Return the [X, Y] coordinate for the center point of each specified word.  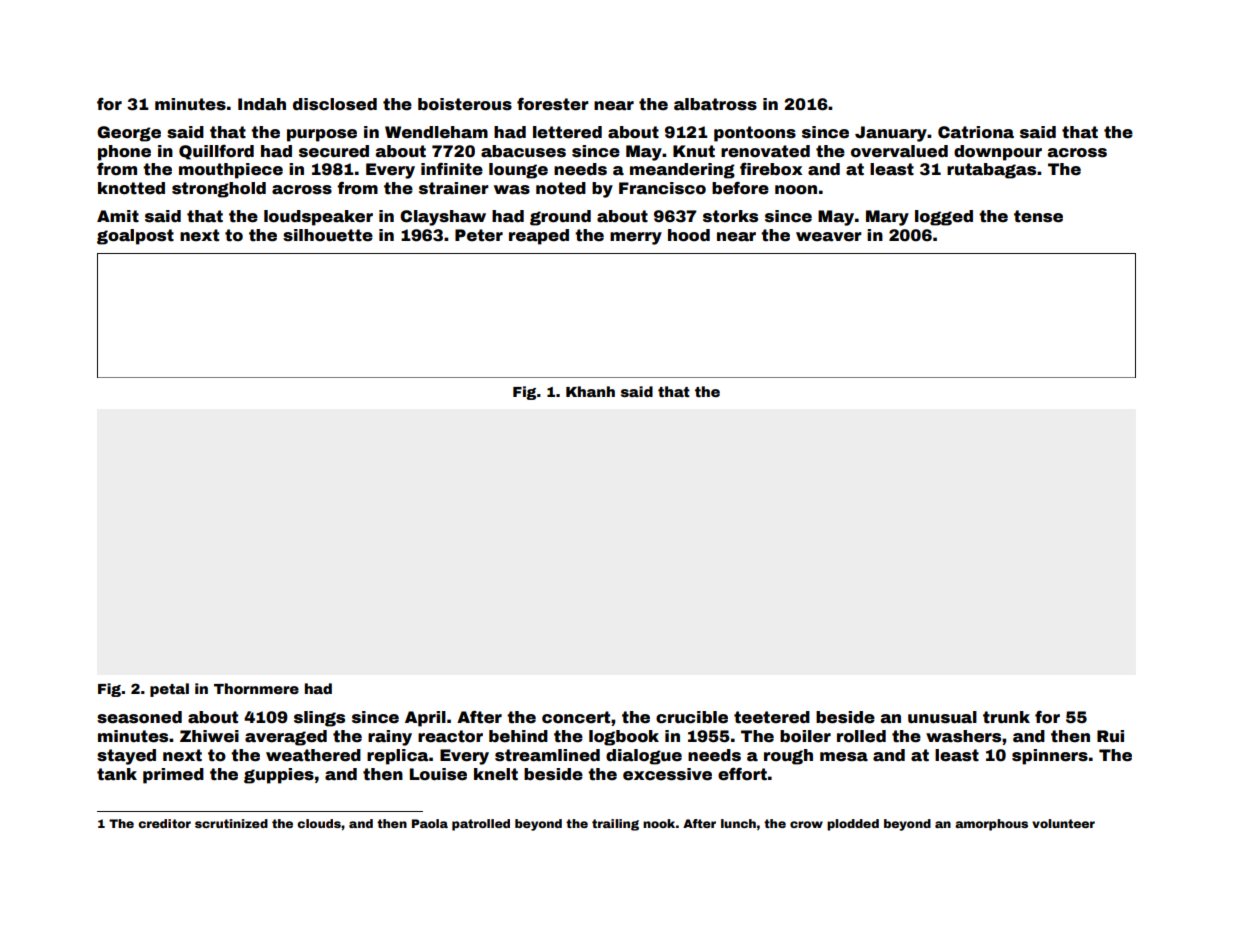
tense [1038, 216]
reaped [539, 237]
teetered [772, 717]
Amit [118, 216]
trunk [1006, 717]
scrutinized [231, 823]
